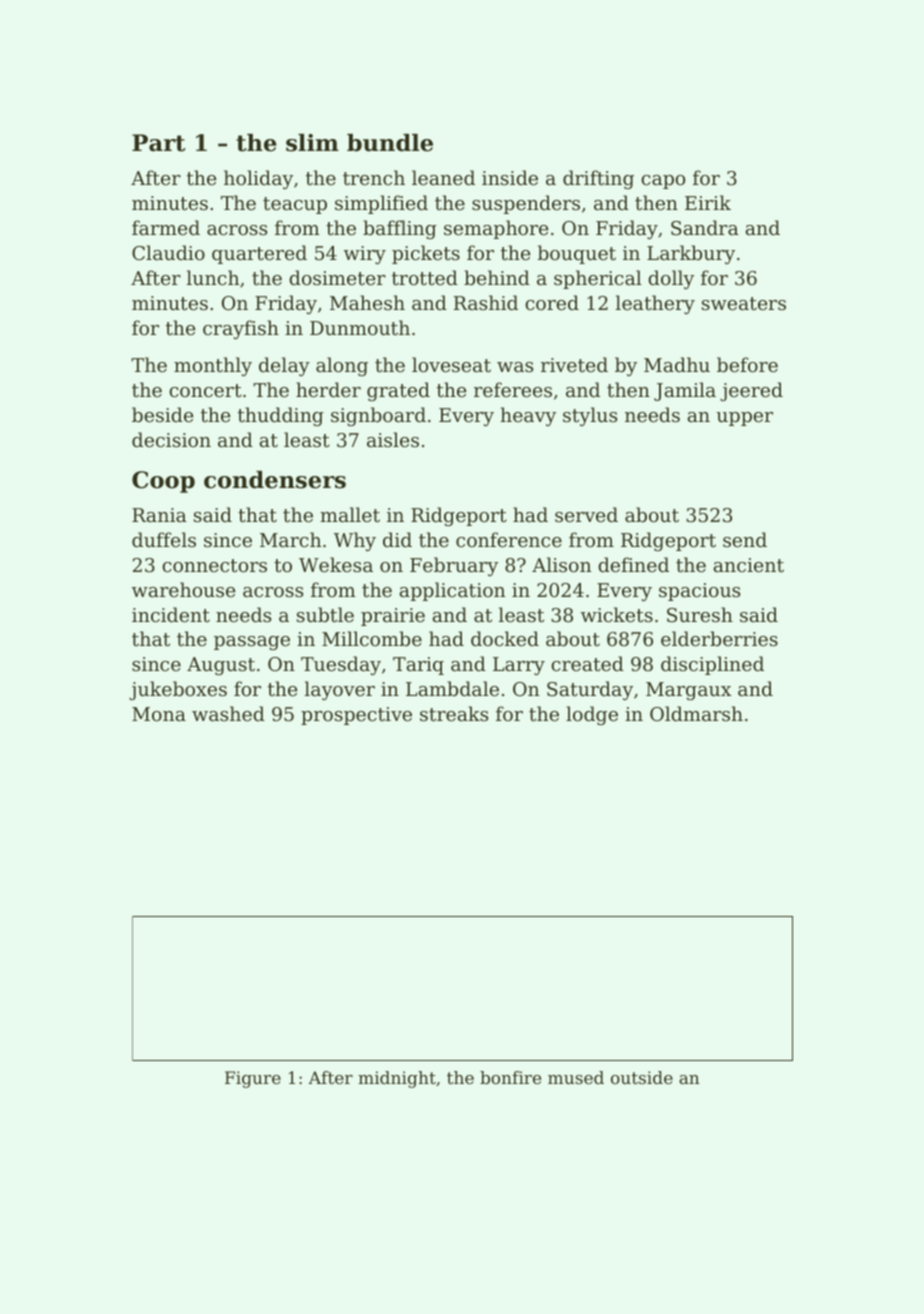 This screenshot has width=924, height=1314. I want to click on served, so click(586, 514).
